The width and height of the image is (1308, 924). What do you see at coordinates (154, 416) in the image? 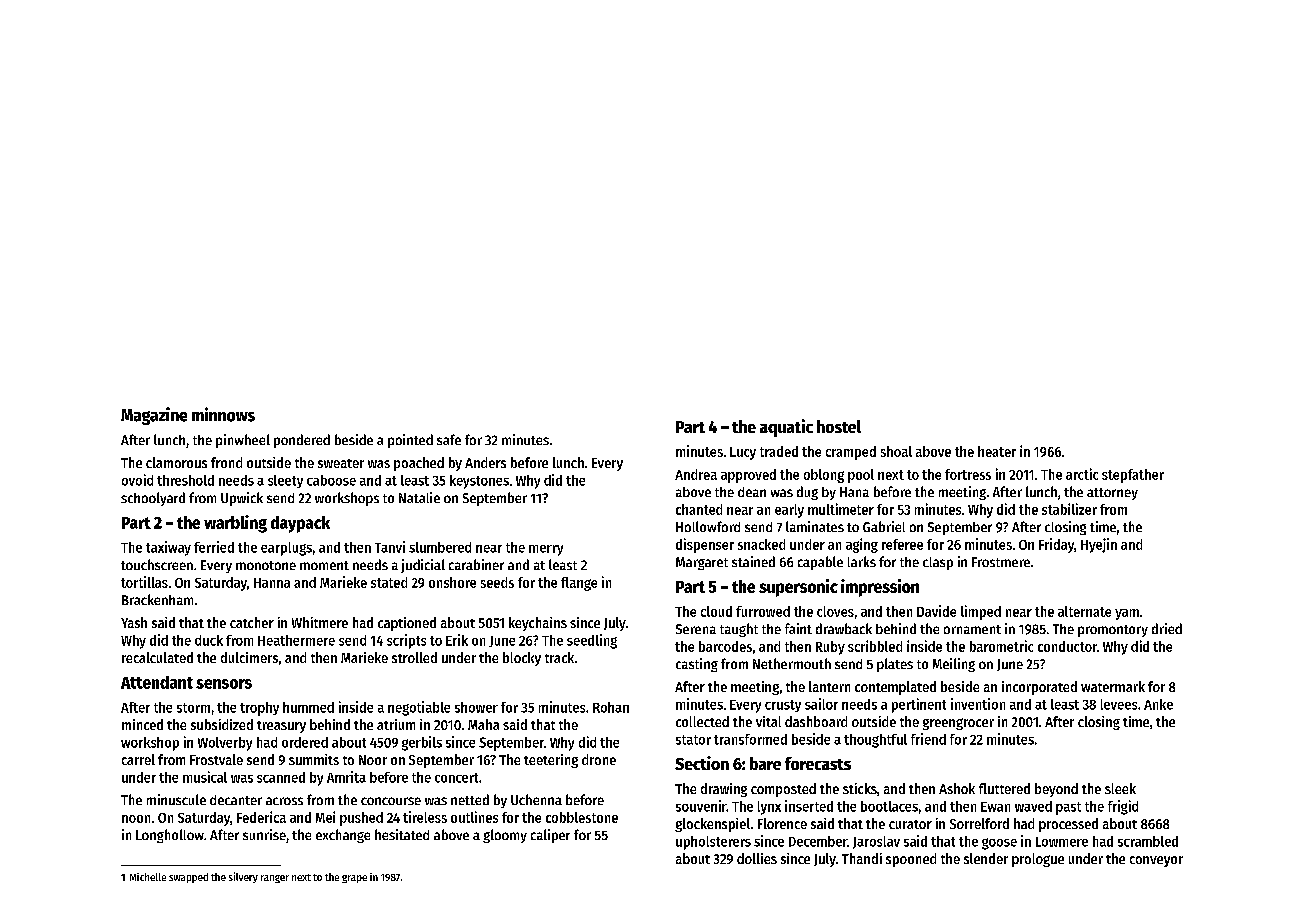
I see `Magazine` at bounding box center [154, 416].
